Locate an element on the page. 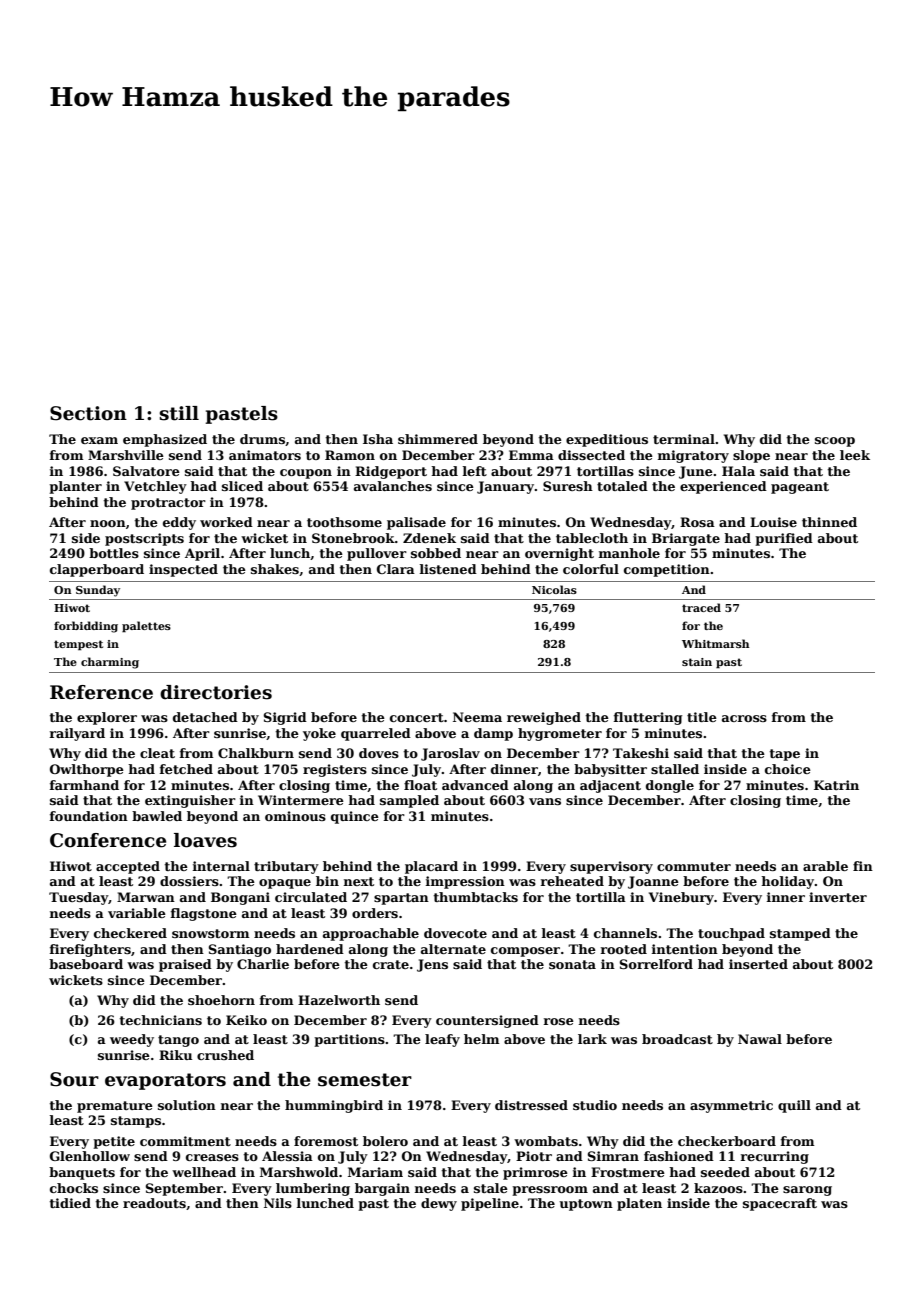 The height and width of the page is (1308, 924). Hazelworth is located at coordinates (339, 1000).
